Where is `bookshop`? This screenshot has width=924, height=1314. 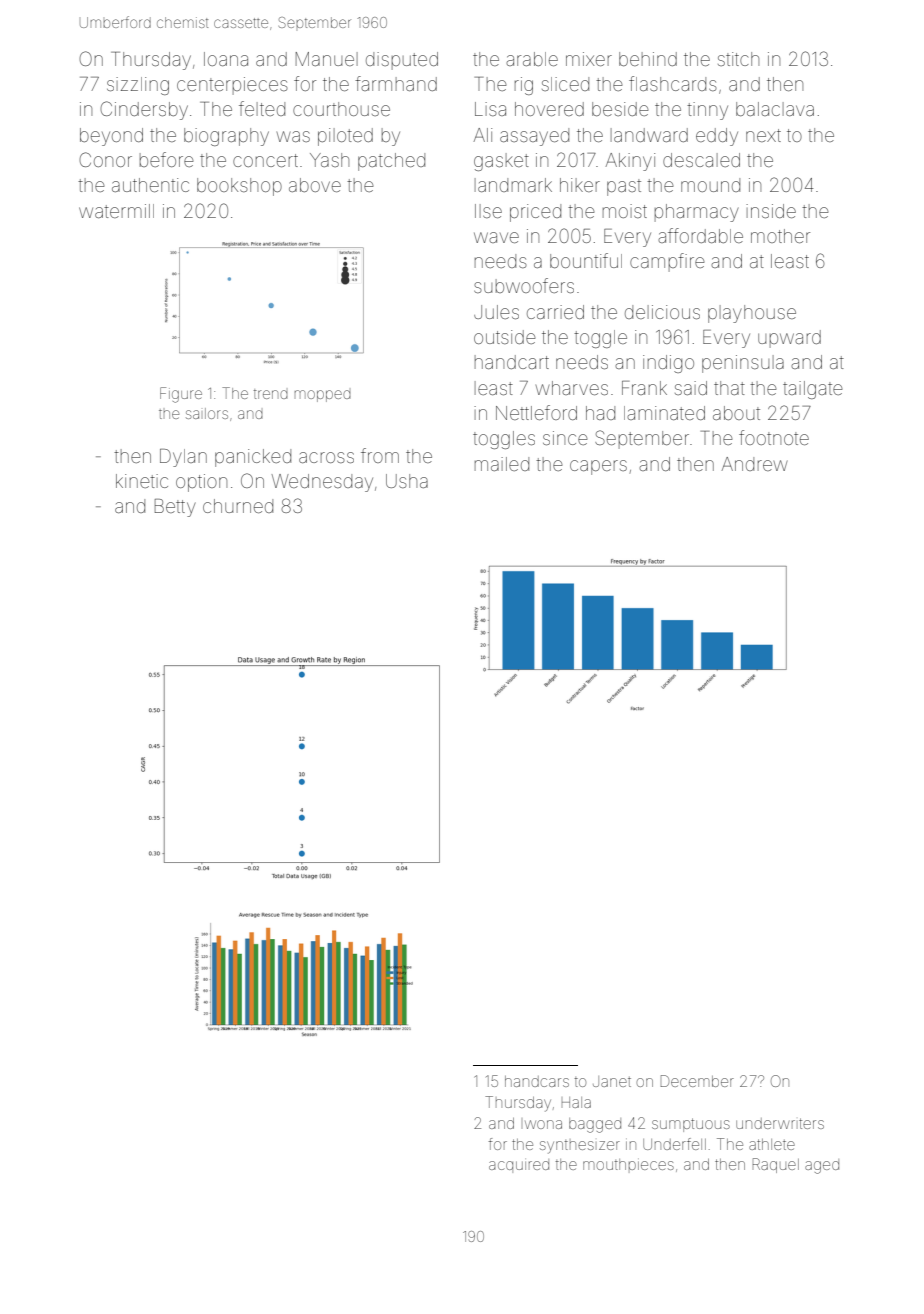
bookshop is located at coordinates (239, 187).
